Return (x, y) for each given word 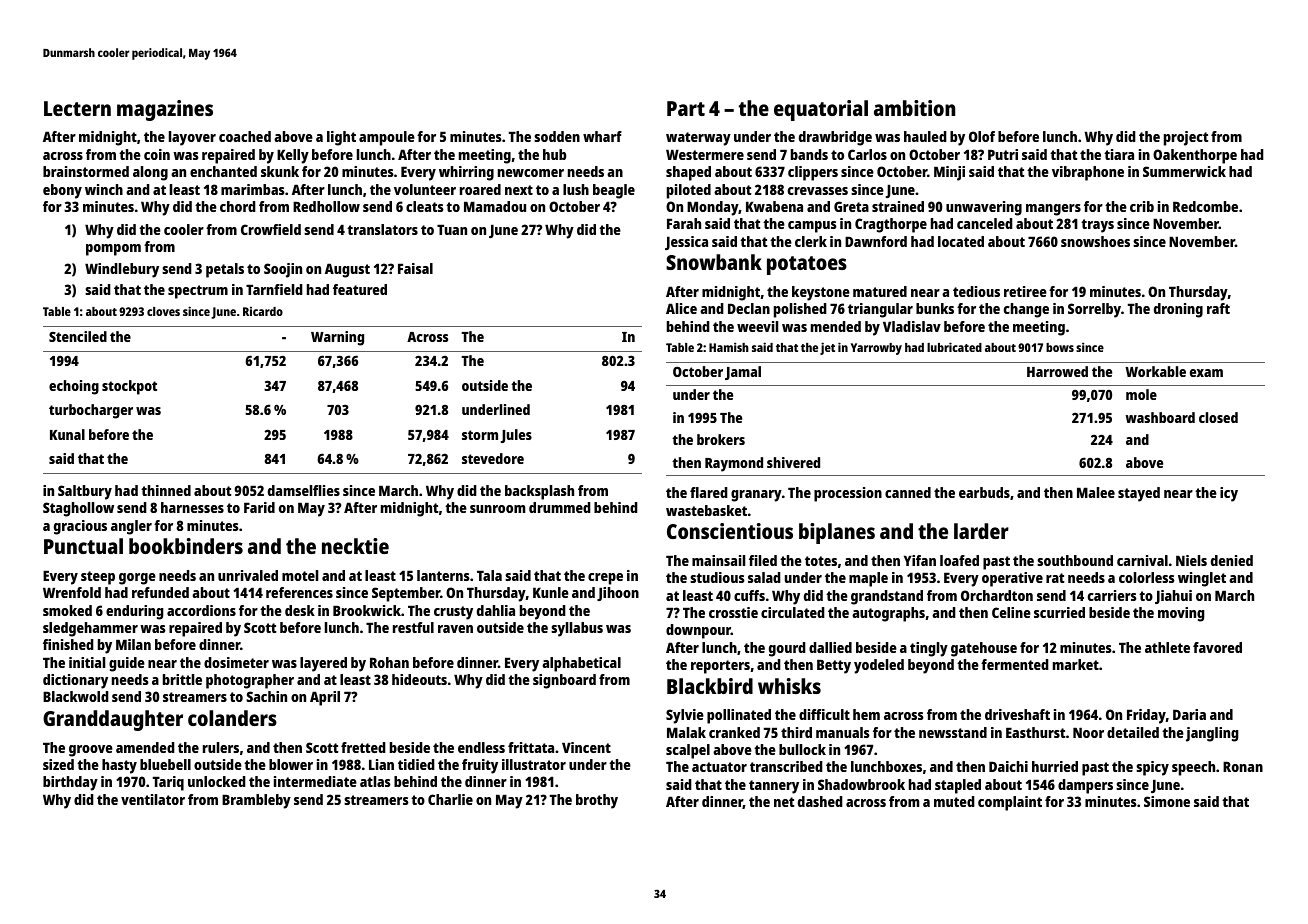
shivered (793, 462)
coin (157, 154)
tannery (774, 787)
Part (686, 108)
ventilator (153, 799)
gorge (137, 579)
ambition (914, 108)
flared (709, 492)
